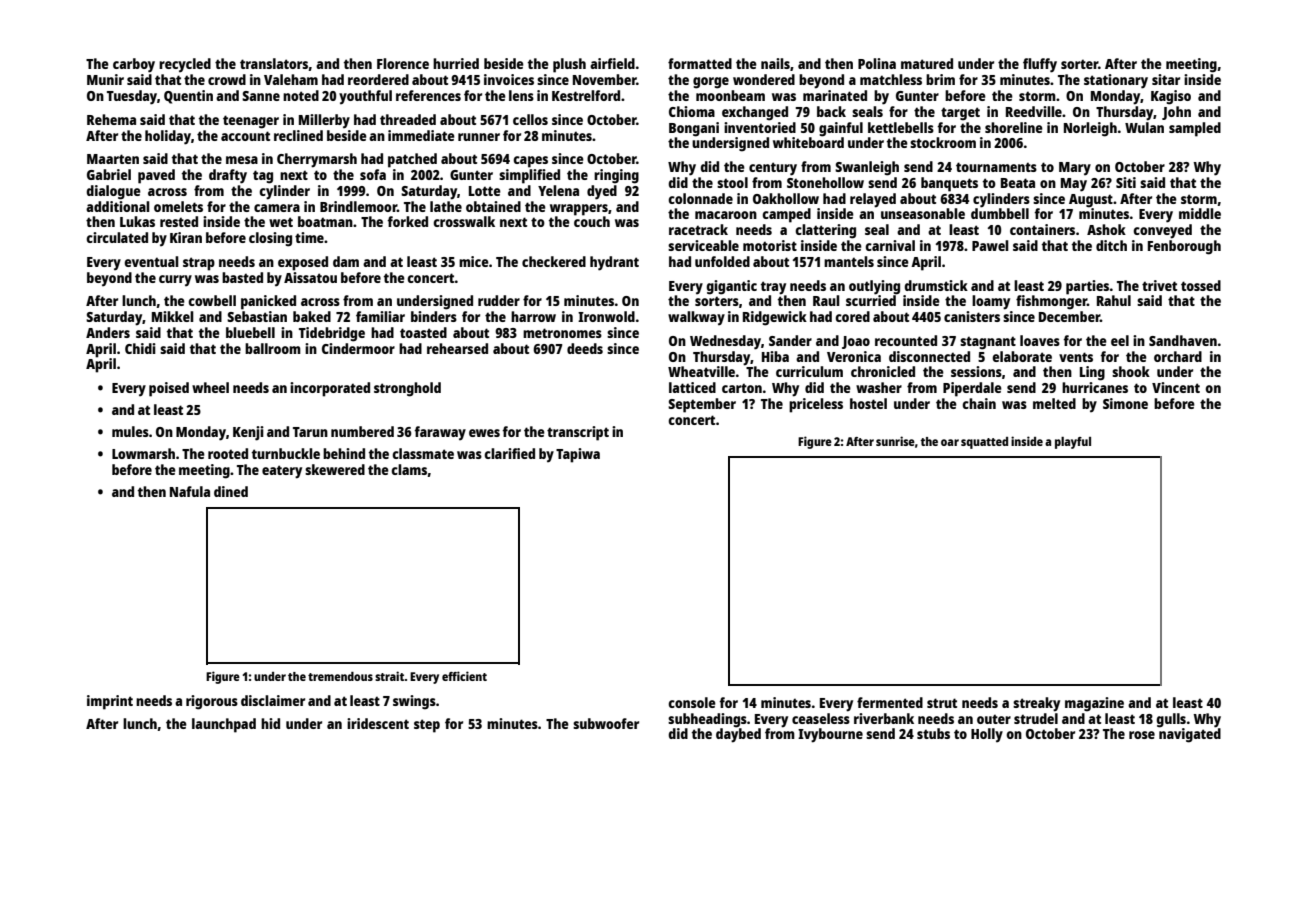 This document has width=1308, height=924. What do you see at coordinates (586, 95) in the document?
I see `Kestrelford` at bounding box center [586, 95].
